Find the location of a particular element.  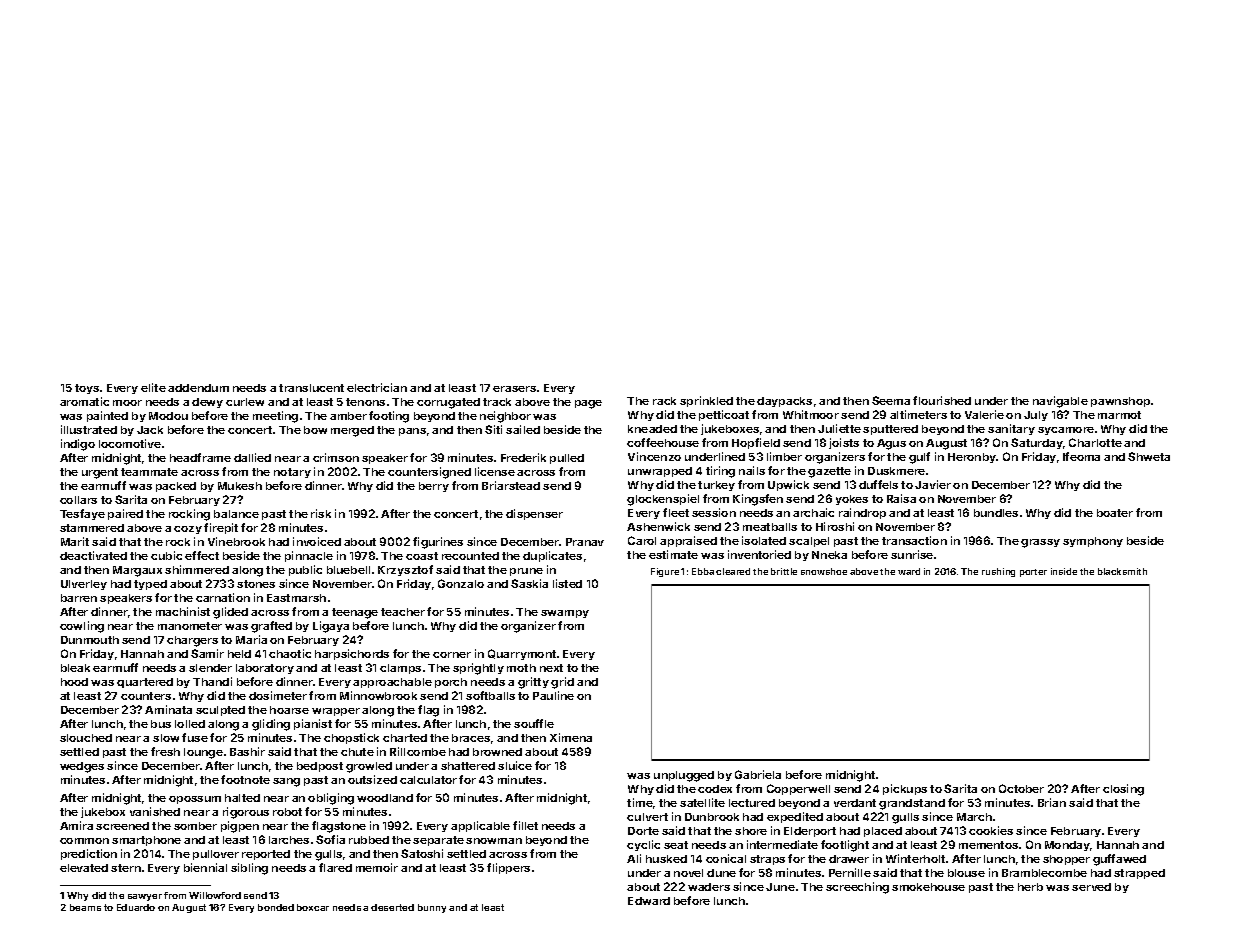

waders is located at coordinates (709, 887).
